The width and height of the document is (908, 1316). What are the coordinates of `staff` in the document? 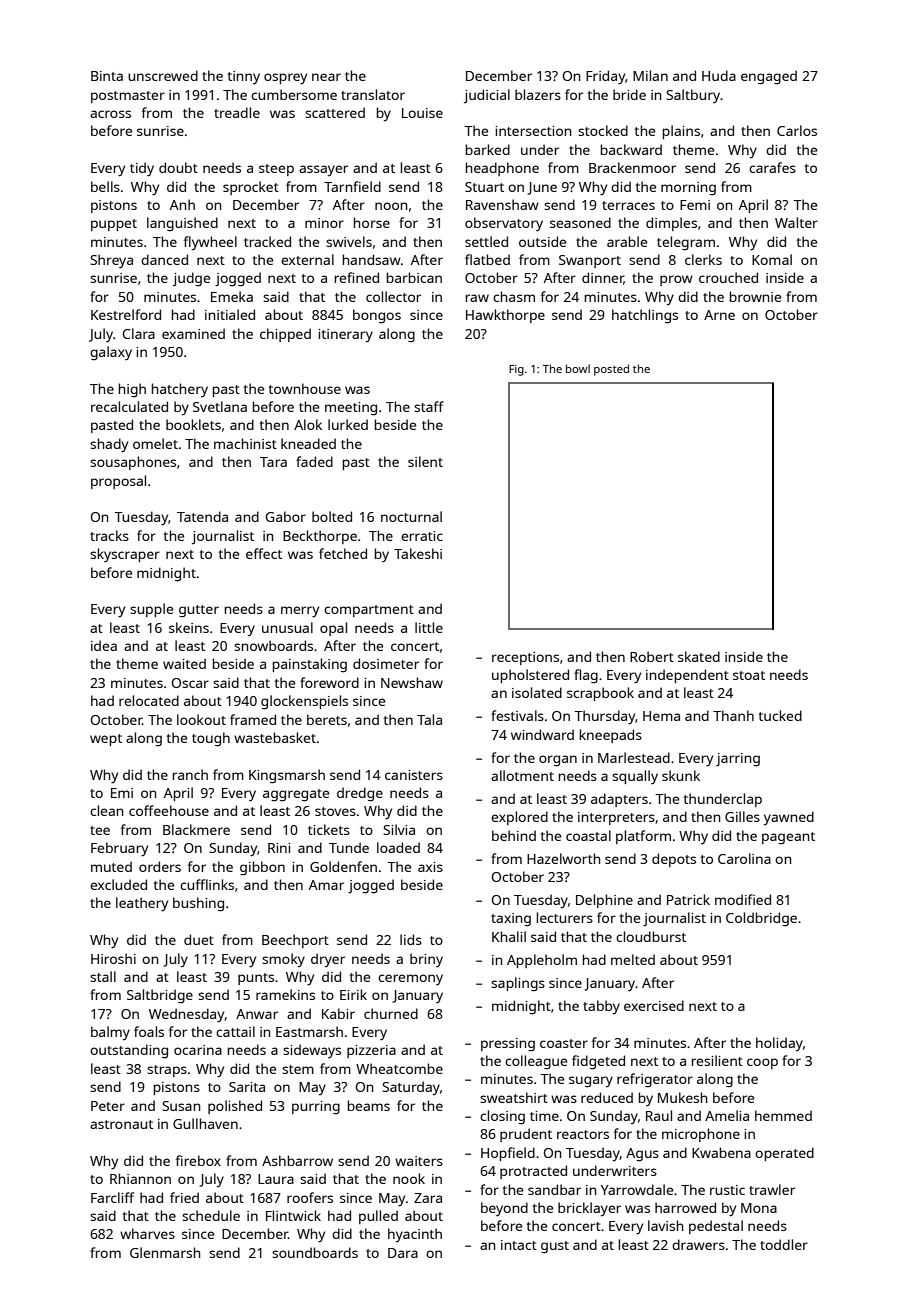 It's located at (429, 406).
